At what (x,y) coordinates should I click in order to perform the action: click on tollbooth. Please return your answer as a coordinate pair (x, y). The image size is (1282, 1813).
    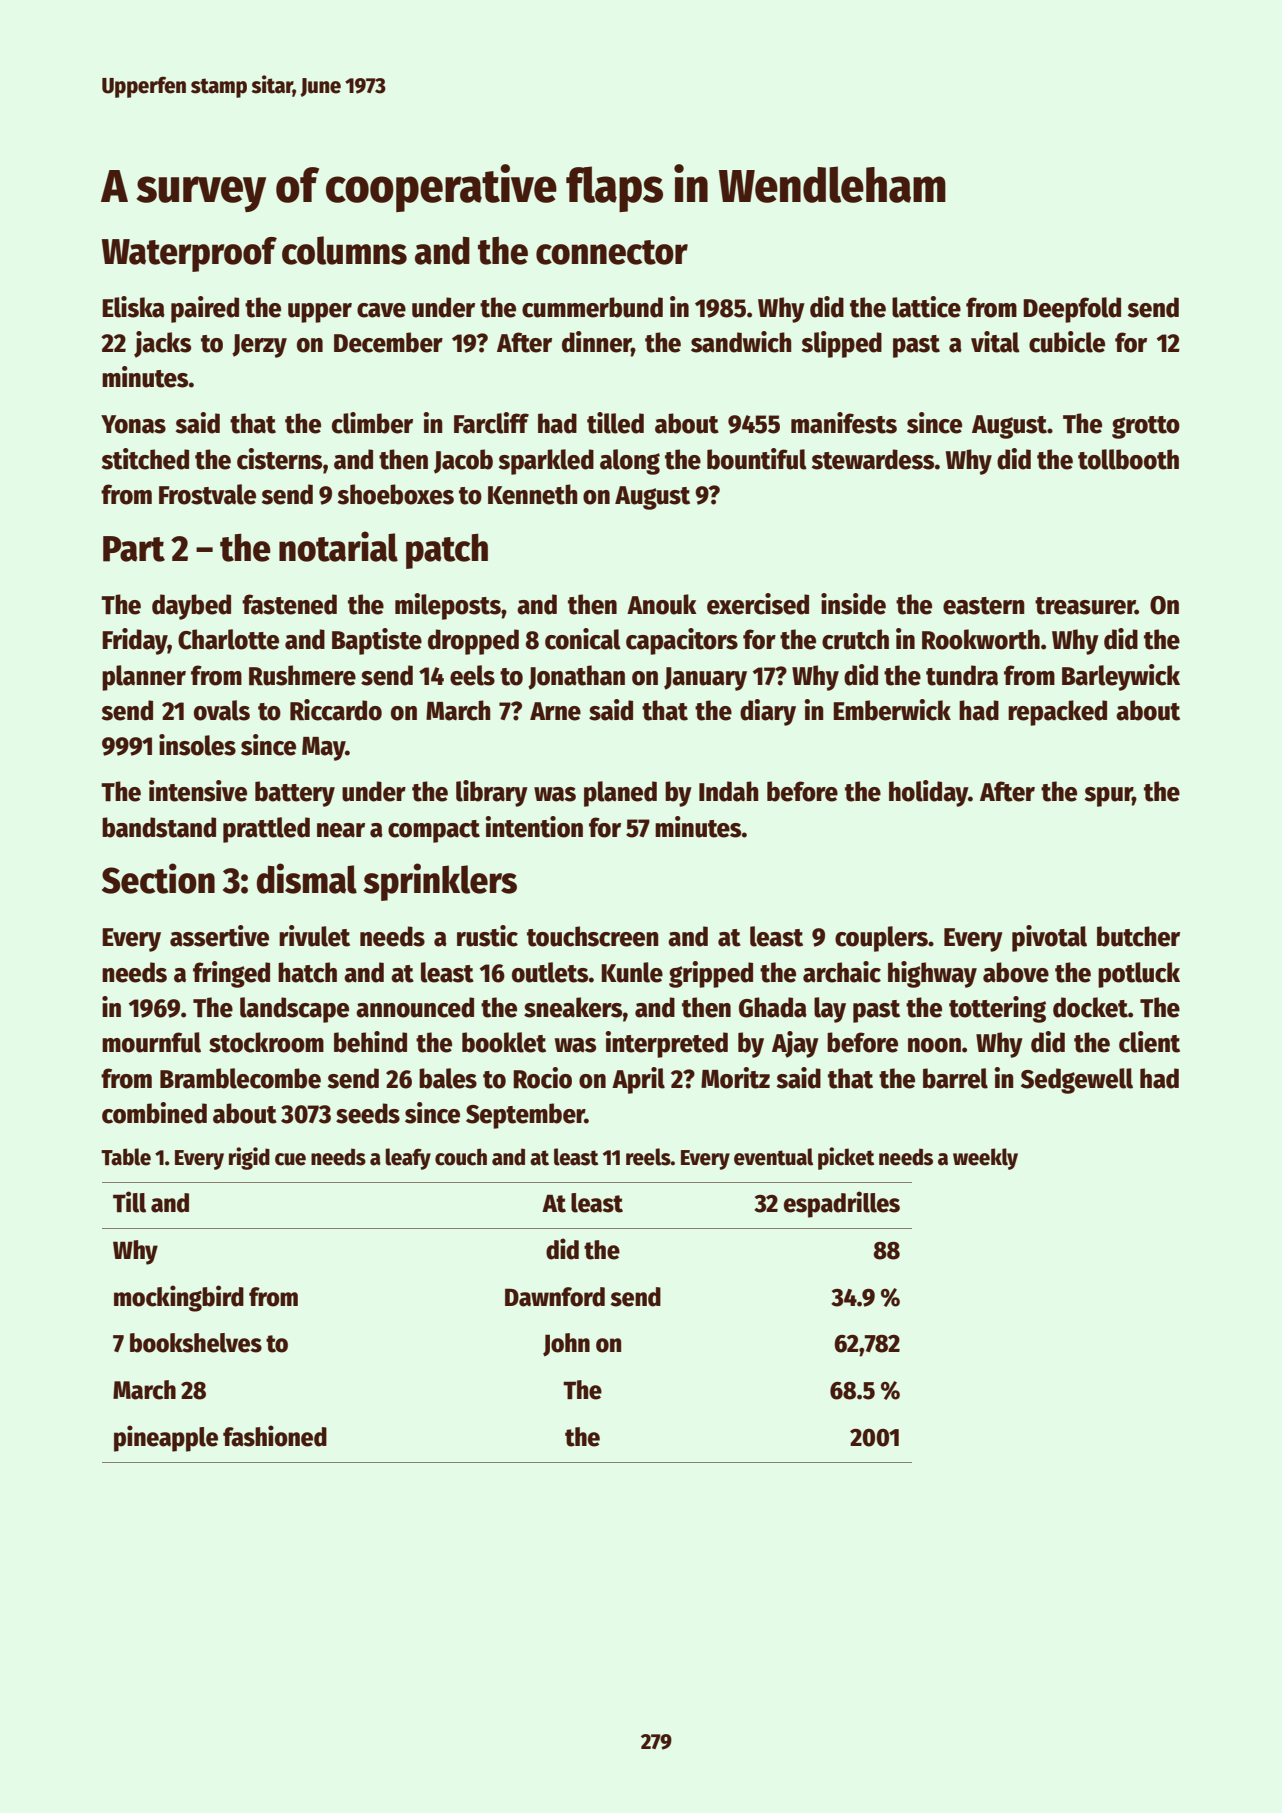
    Looking at the image, I should click on (1128, 459).
